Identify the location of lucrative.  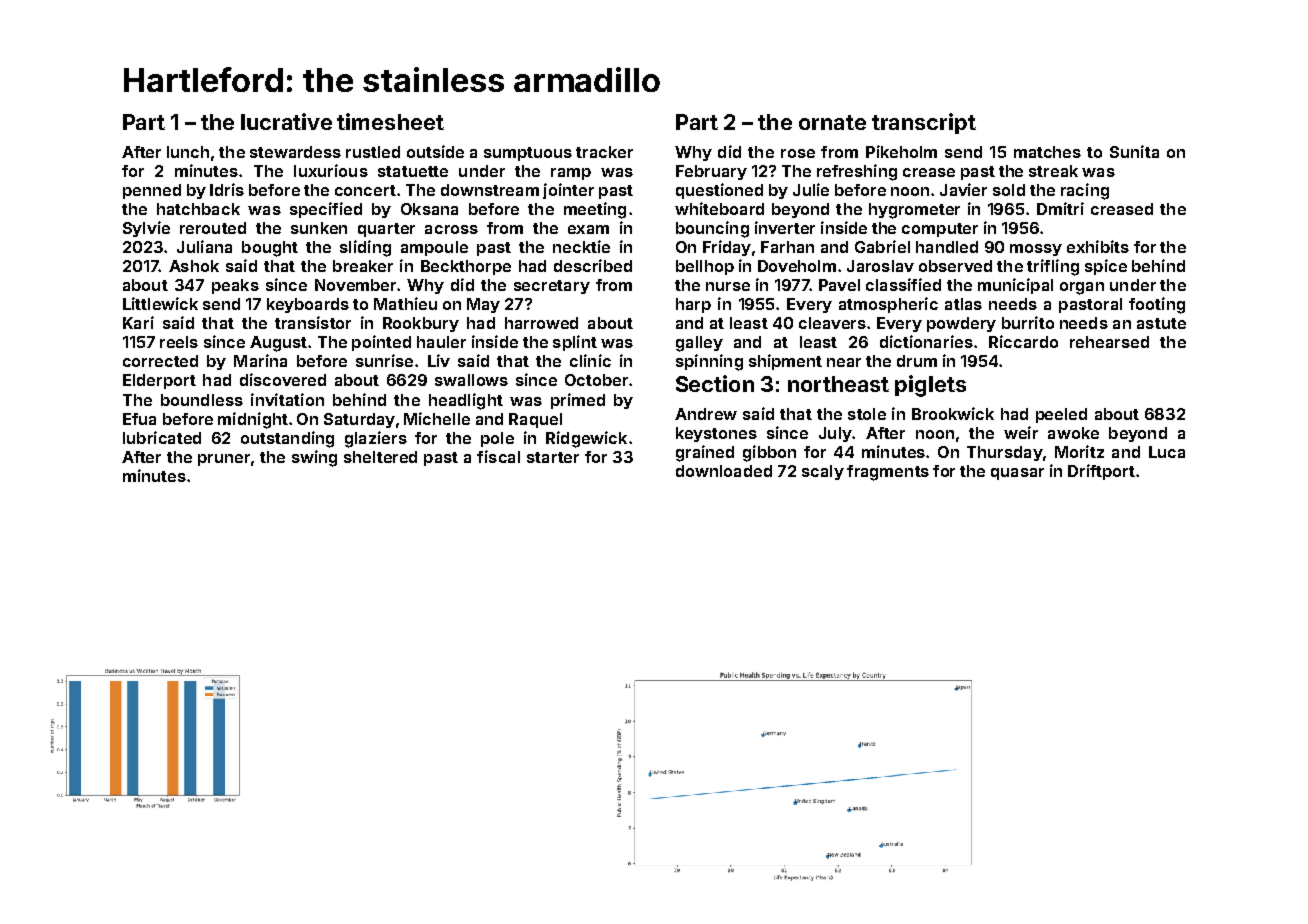
(286, 121).
